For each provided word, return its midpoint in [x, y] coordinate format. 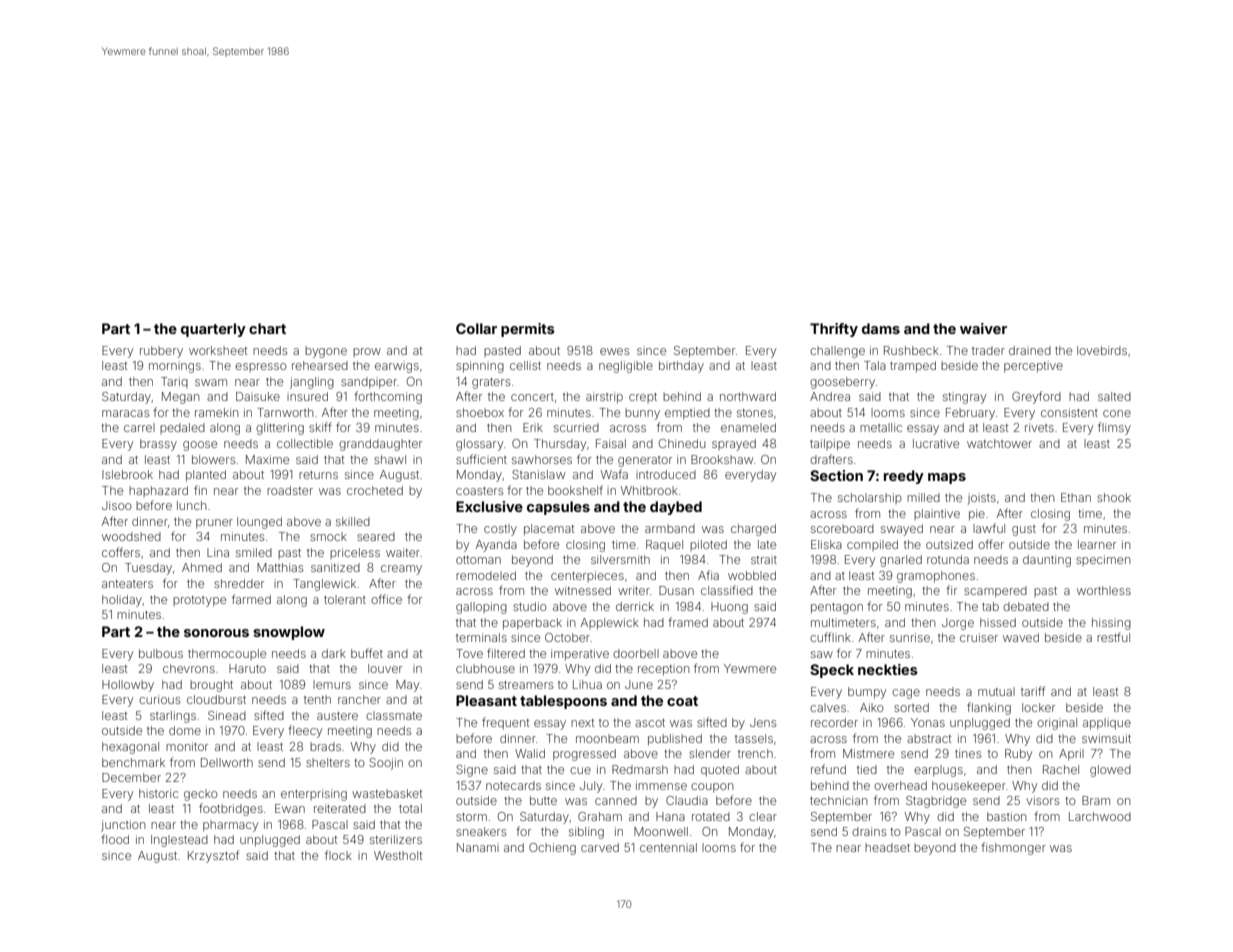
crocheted [375, 490]
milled [923, 497]
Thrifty [834, 330]
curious [159, 699]
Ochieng [552, 849]
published [675, 740]
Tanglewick [324, 585]
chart [267, 328]
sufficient [481, 459]
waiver [983, 328]
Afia [708, 575]
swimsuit [1106, 738]
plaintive [937, 514]
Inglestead [179, 841]
